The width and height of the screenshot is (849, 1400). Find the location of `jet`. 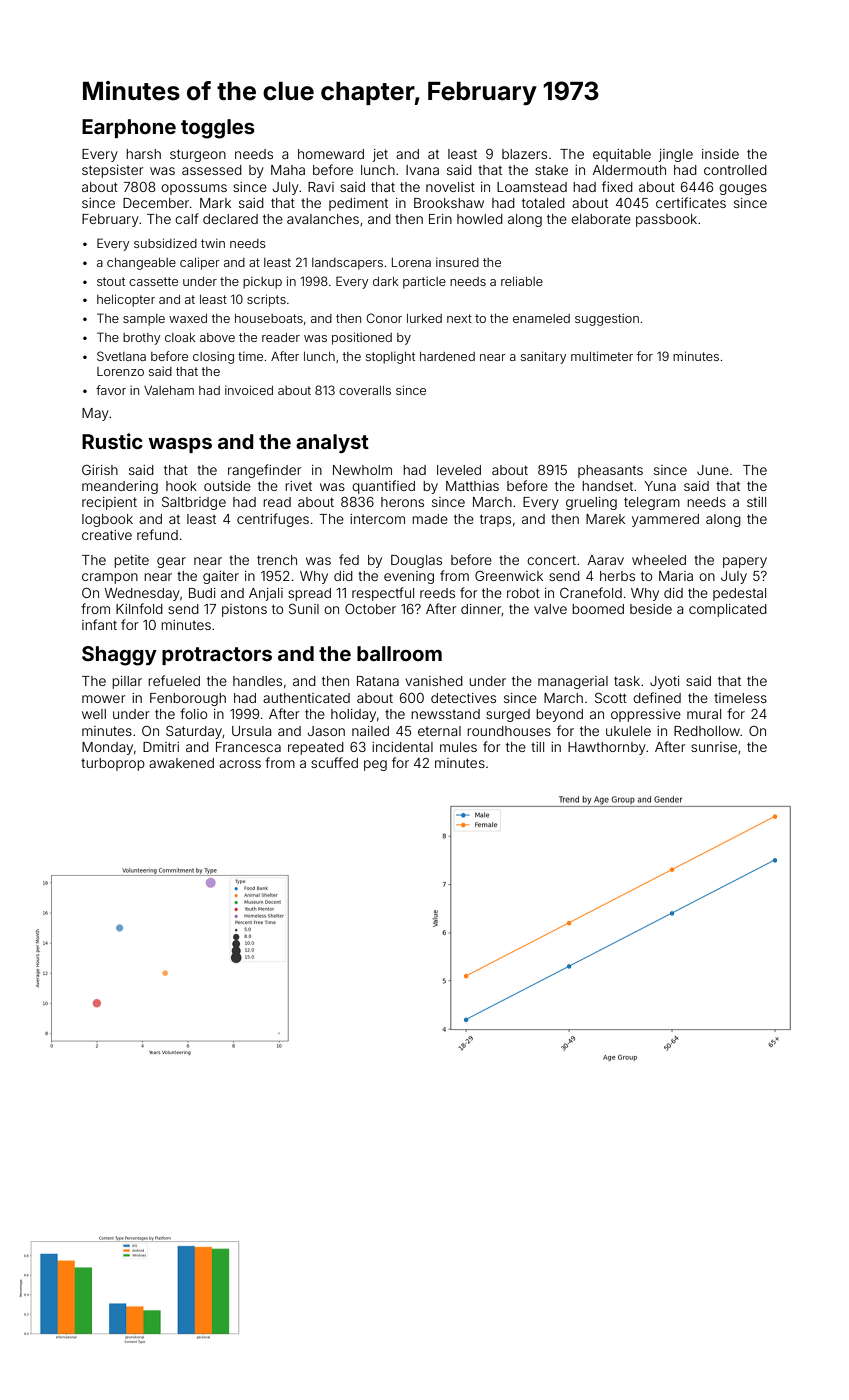

jet is located at coordinates (380, 155).
